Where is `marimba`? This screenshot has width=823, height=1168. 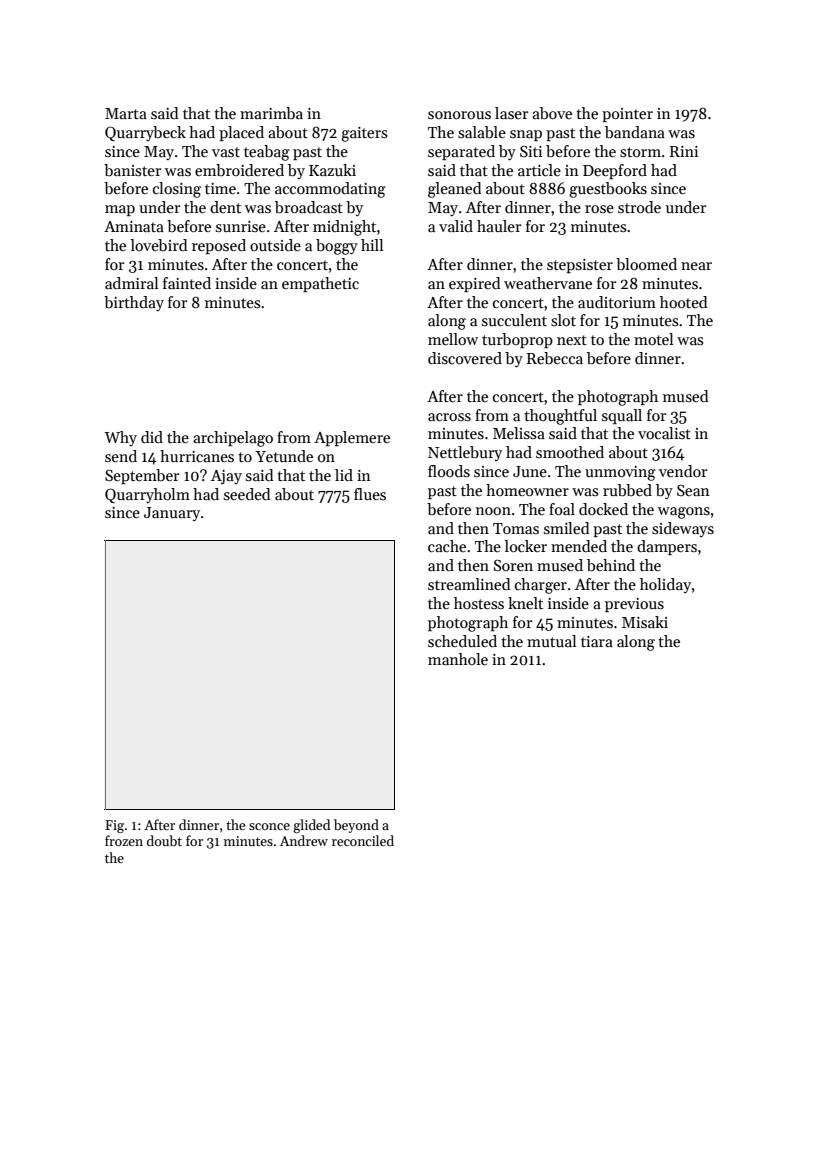
marimba is located at coordinates (271, 113).
